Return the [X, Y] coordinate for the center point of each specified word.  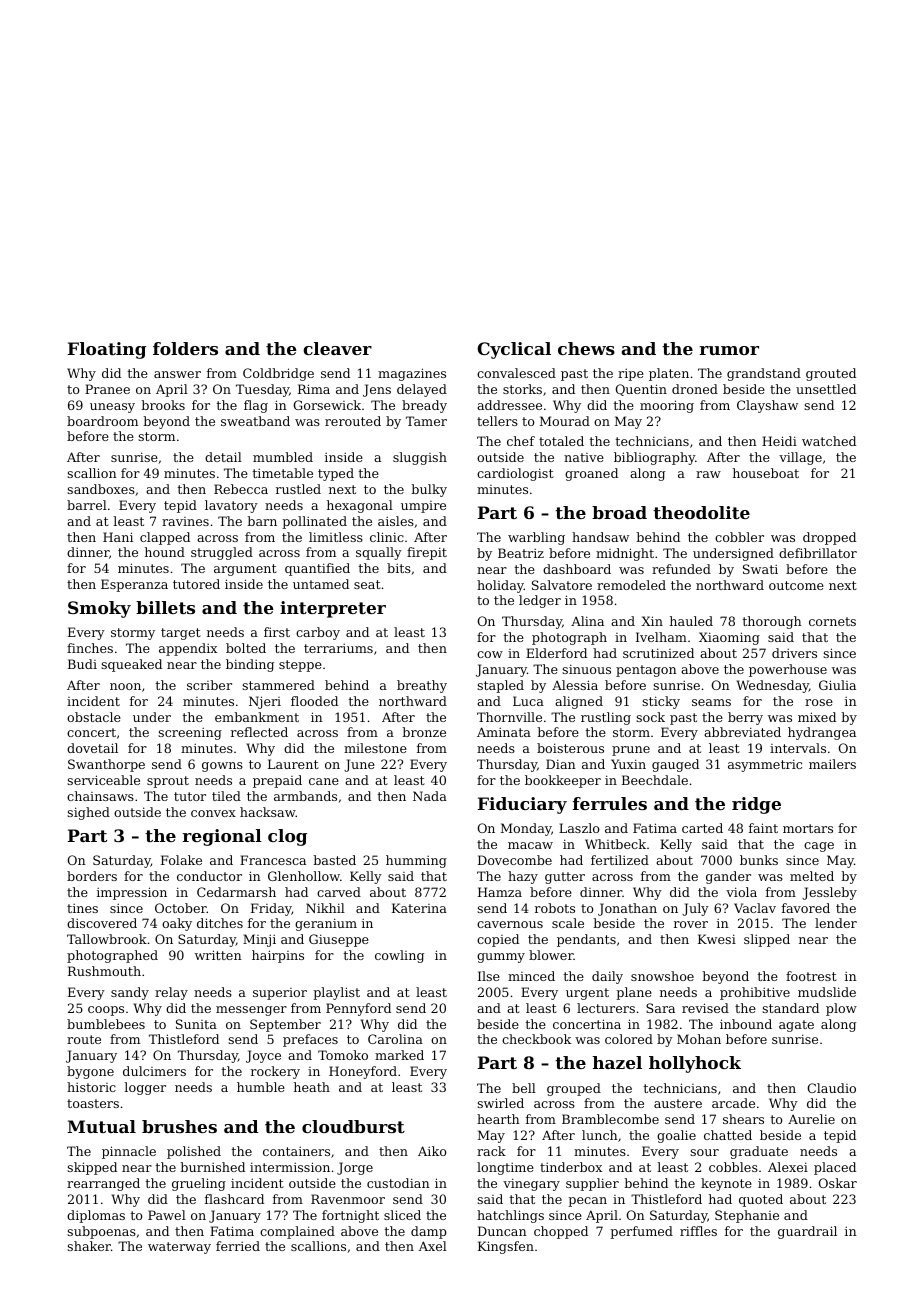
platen [669, 374]
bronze [424, 732]
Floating [107, 350]
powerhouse [788, 670]
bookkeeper [563, 781]
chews [586, 348]
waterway [179, 1248]
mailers [832, 764]
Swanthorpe [106, 765]
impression [132, 893]
